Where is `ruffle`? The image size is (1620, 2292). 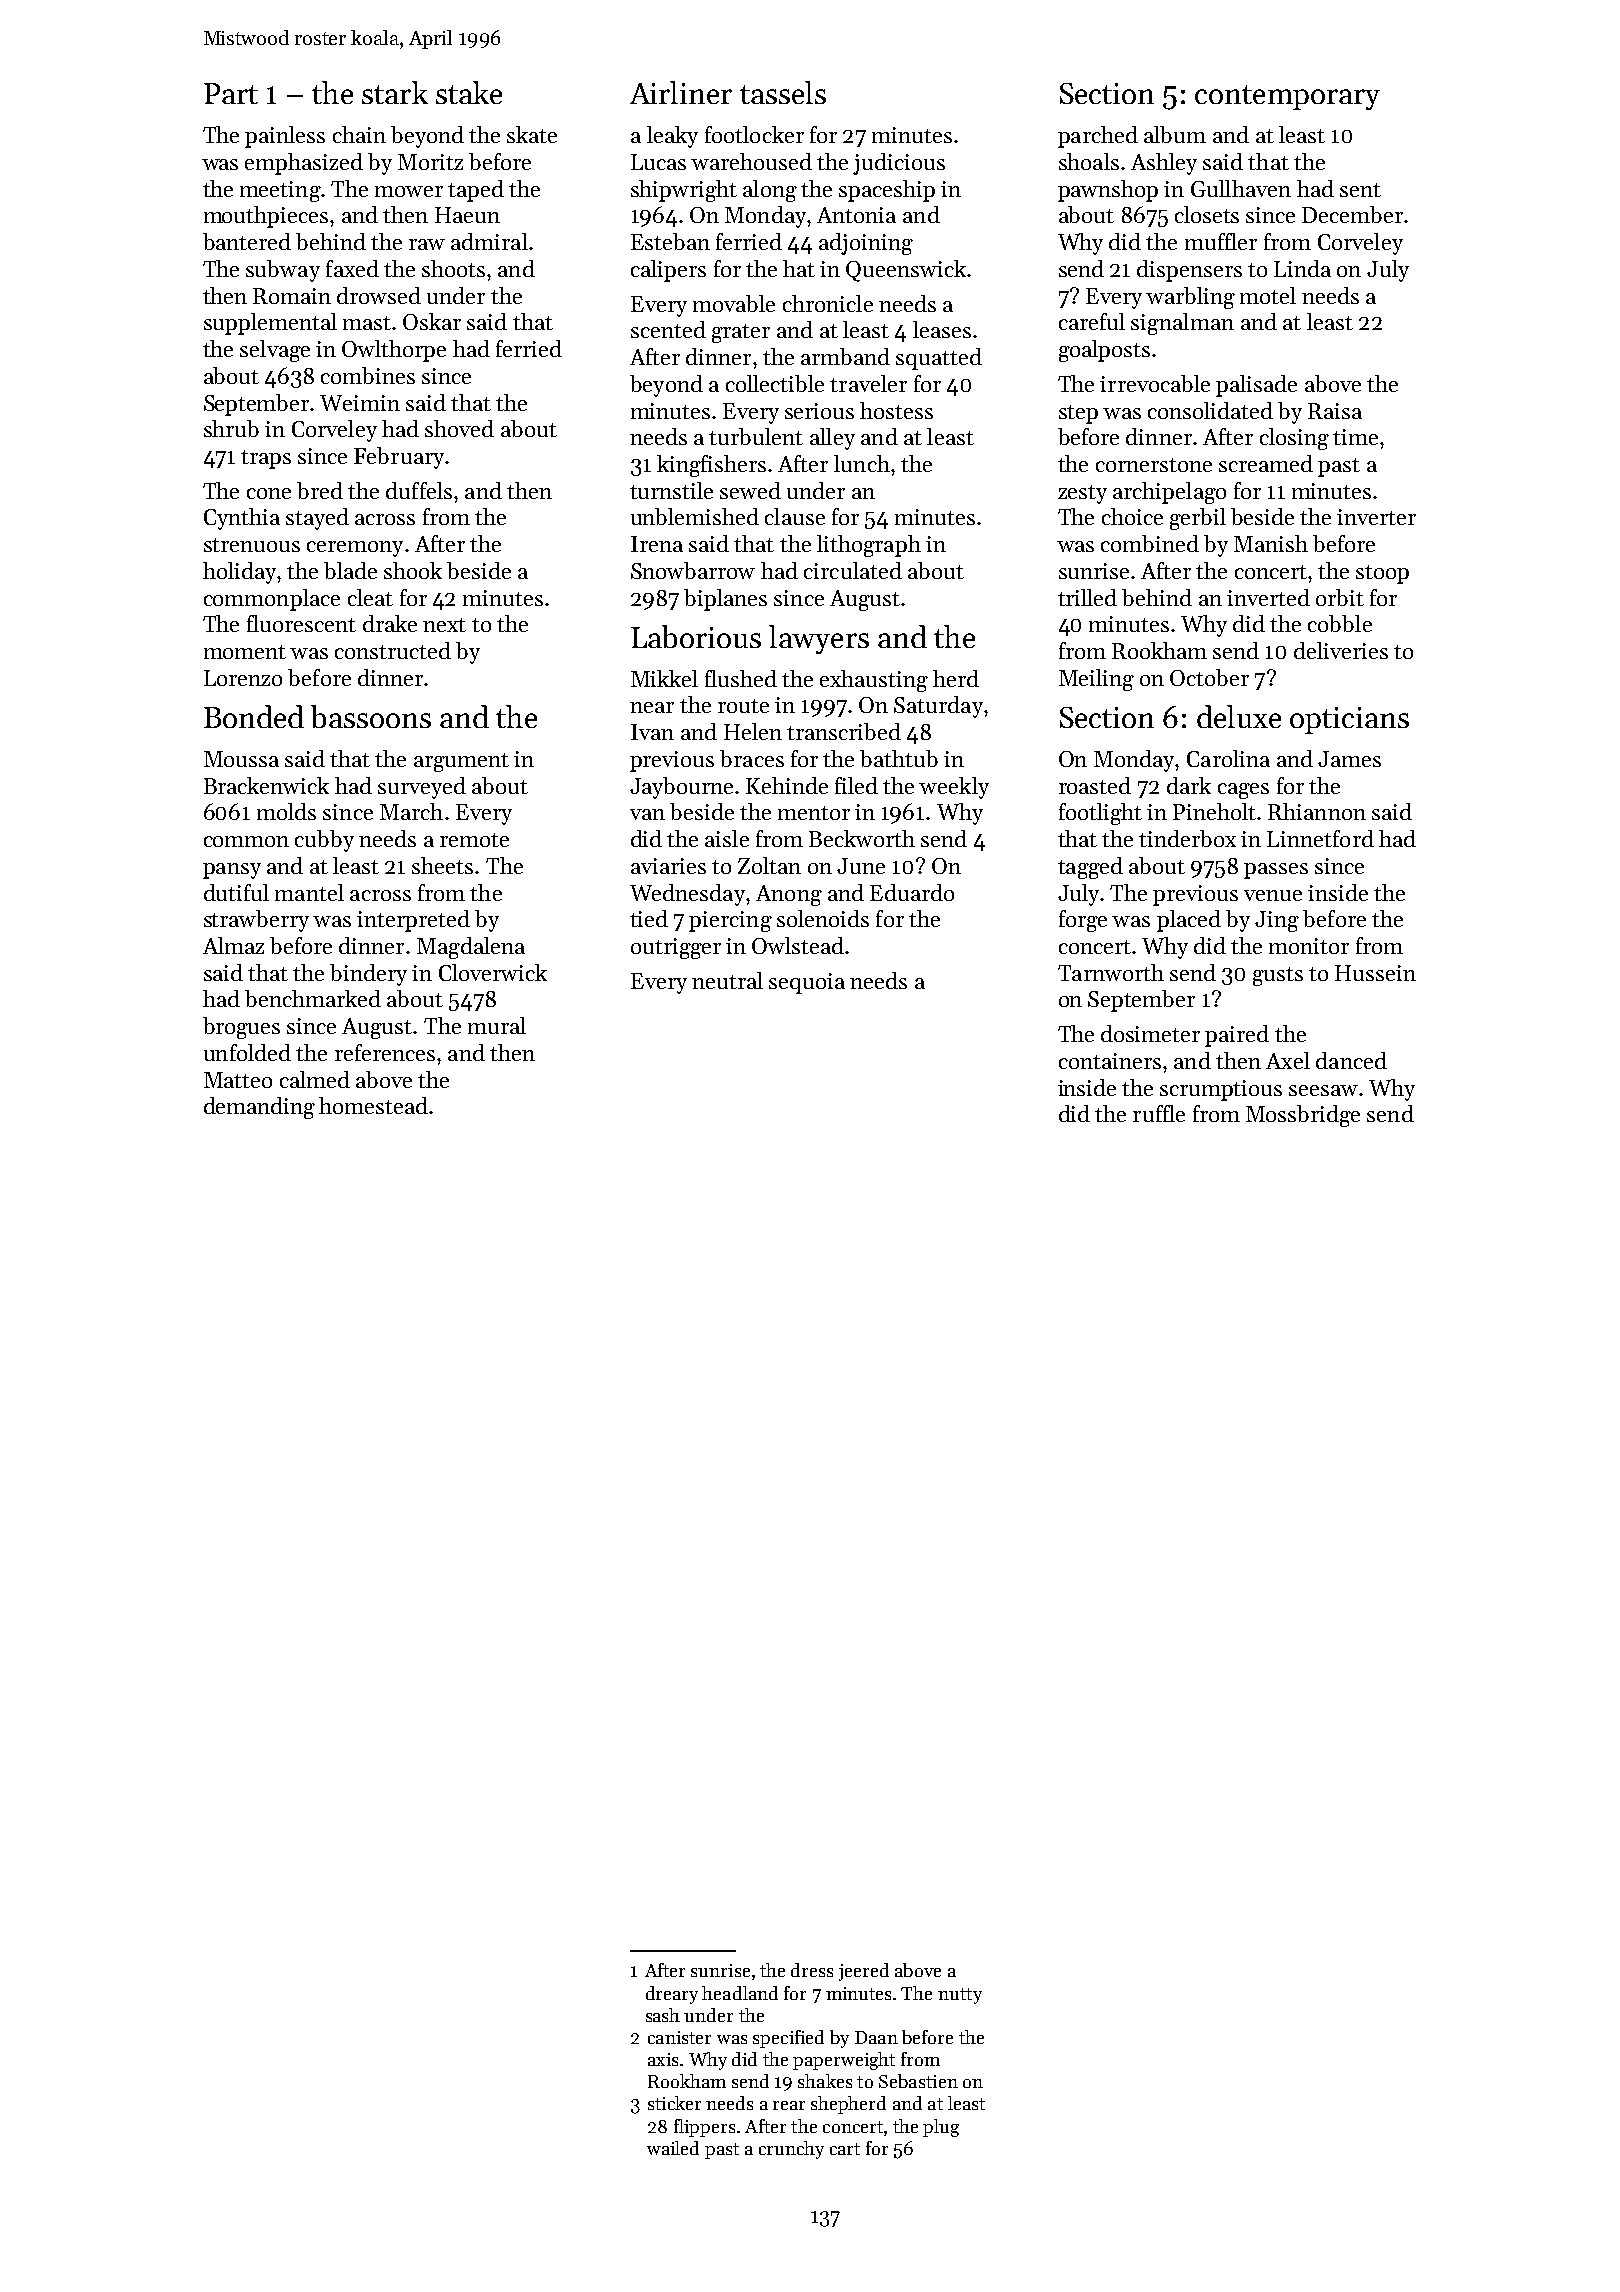 ruffle is located at coordinates (1159, 1113).
